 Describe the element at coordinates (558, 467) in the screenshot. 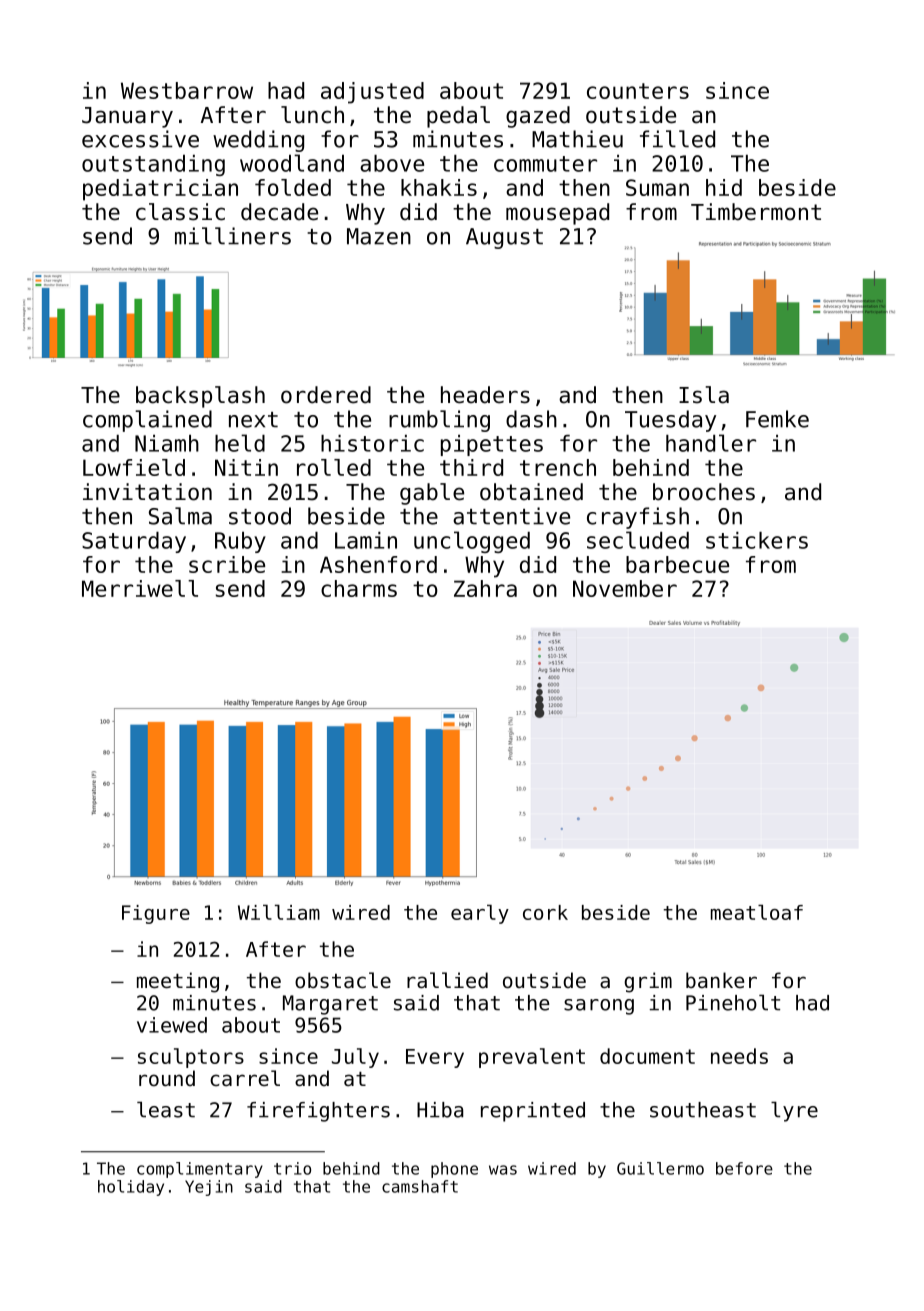

I see `trench` at that location.
